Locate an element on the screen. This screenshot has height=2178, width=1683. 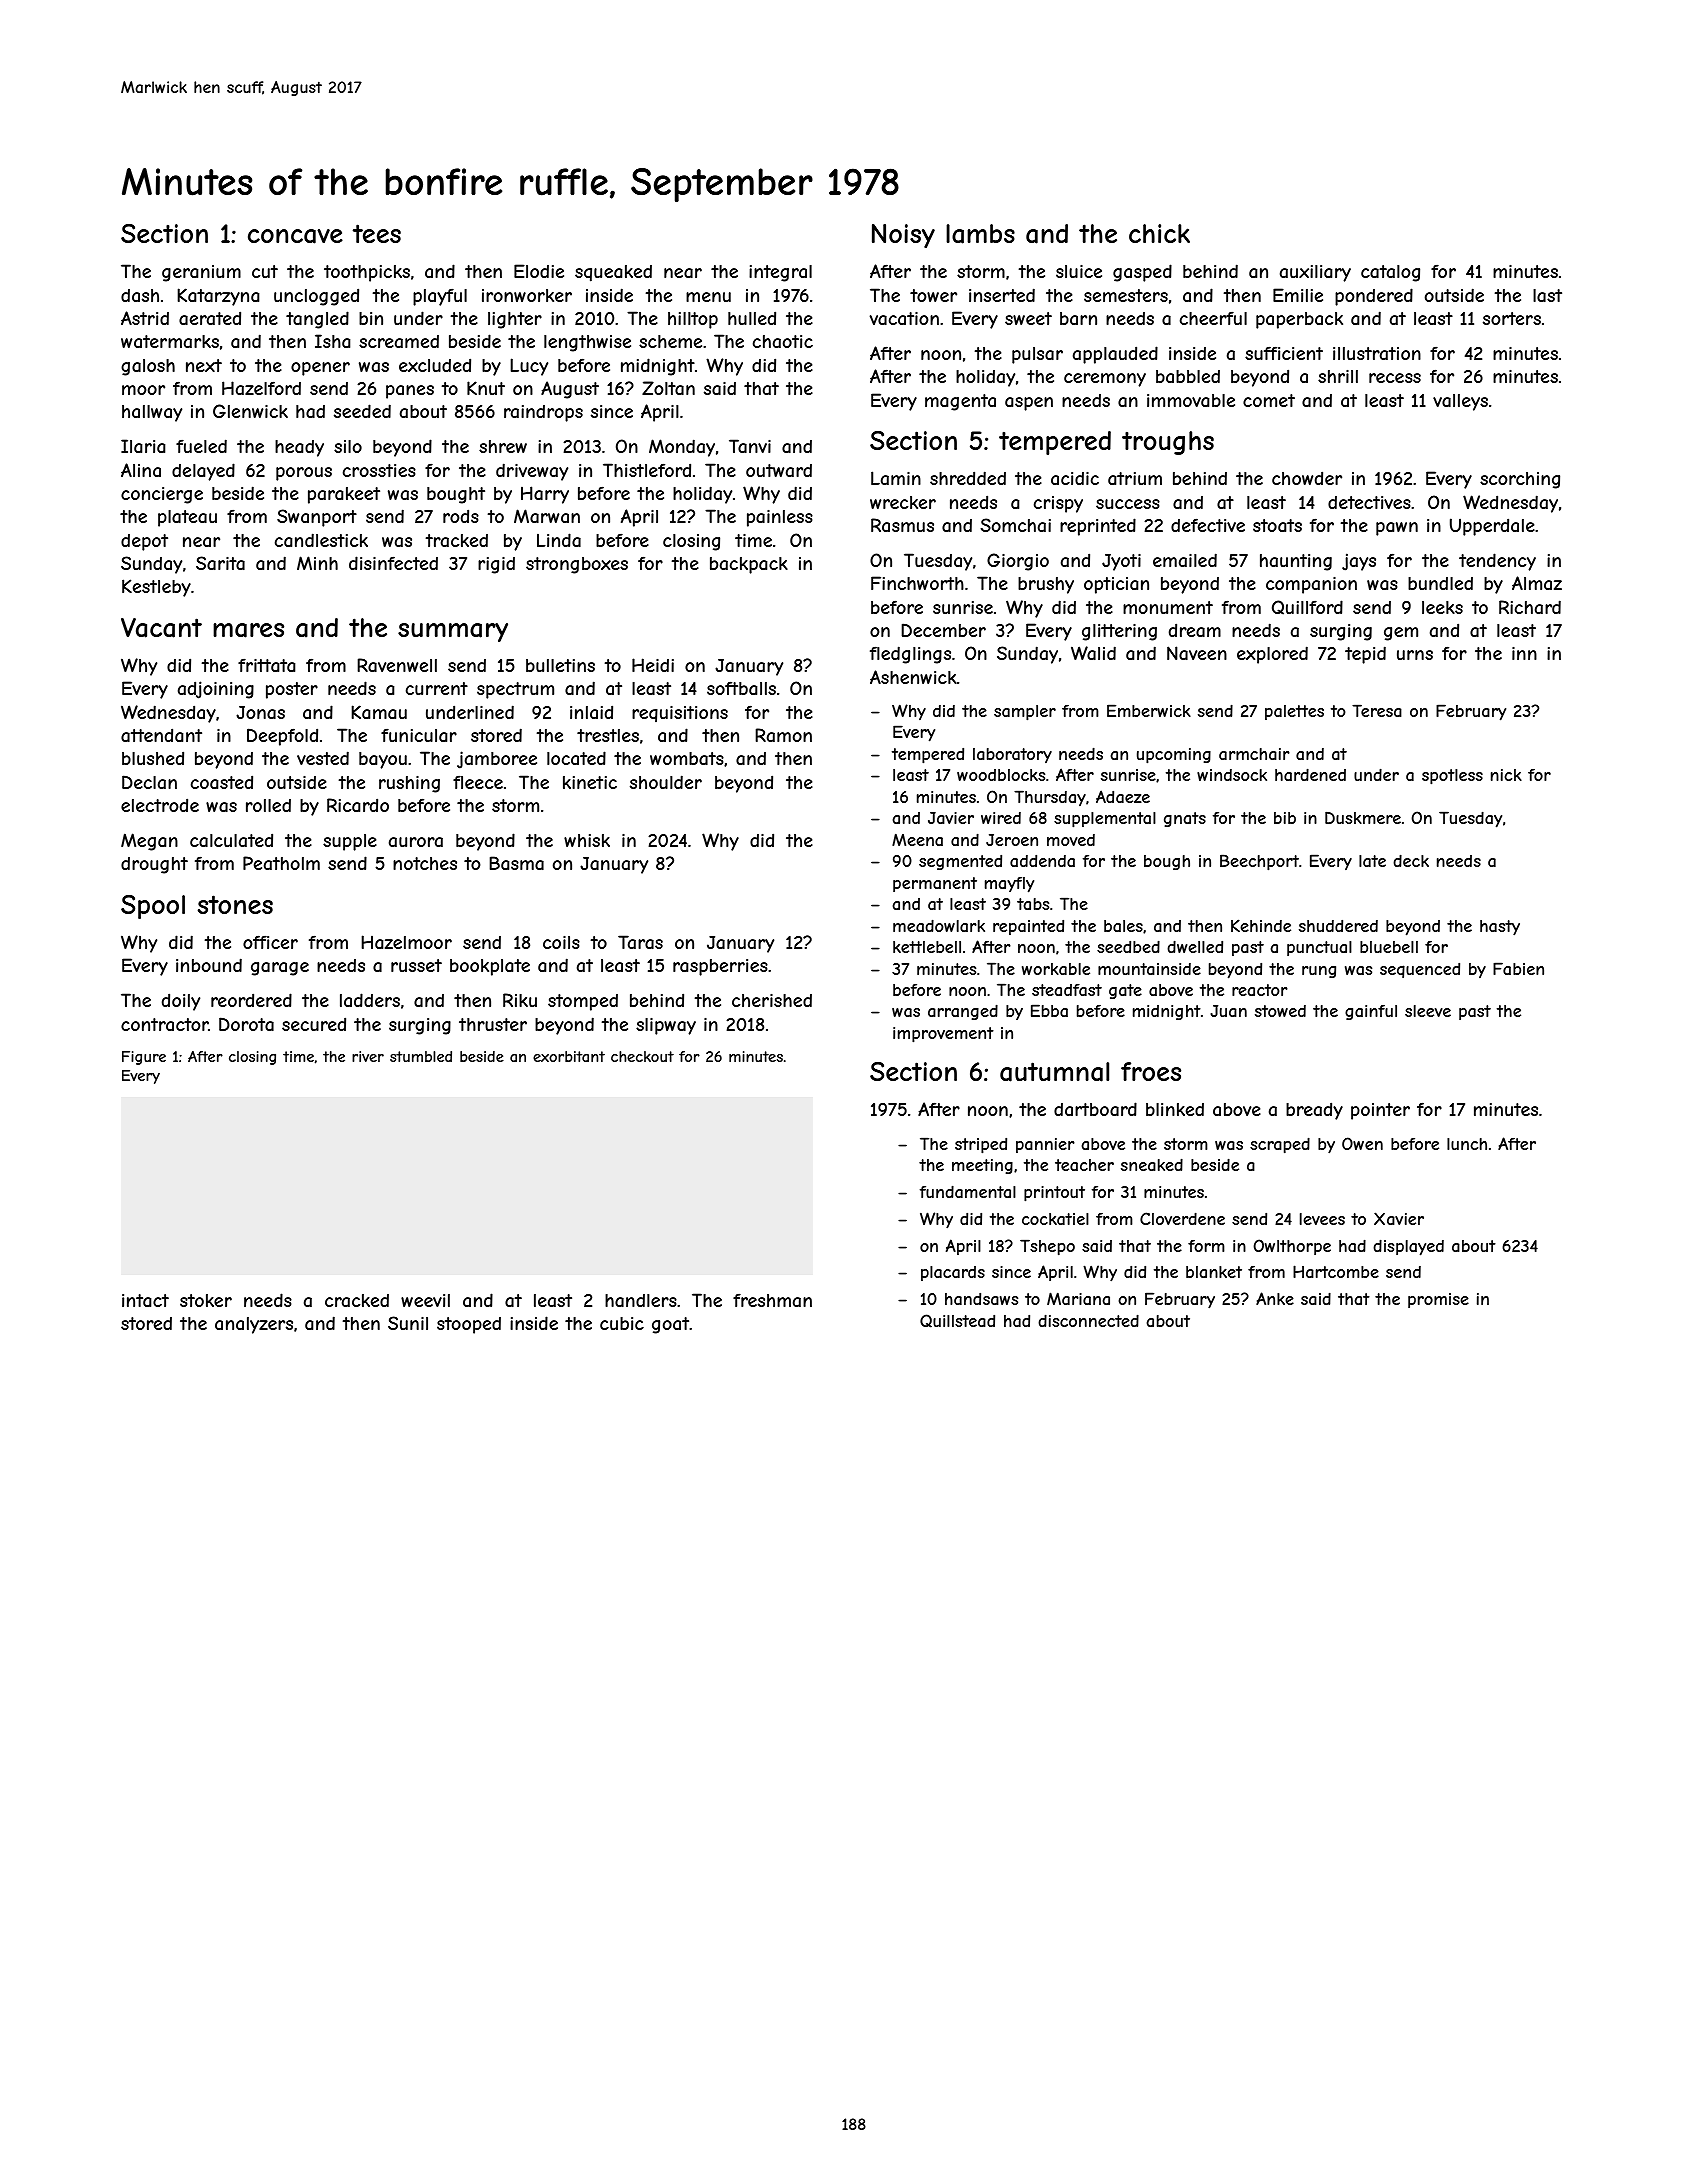
Swanport is located at coordinates (317, 518).
